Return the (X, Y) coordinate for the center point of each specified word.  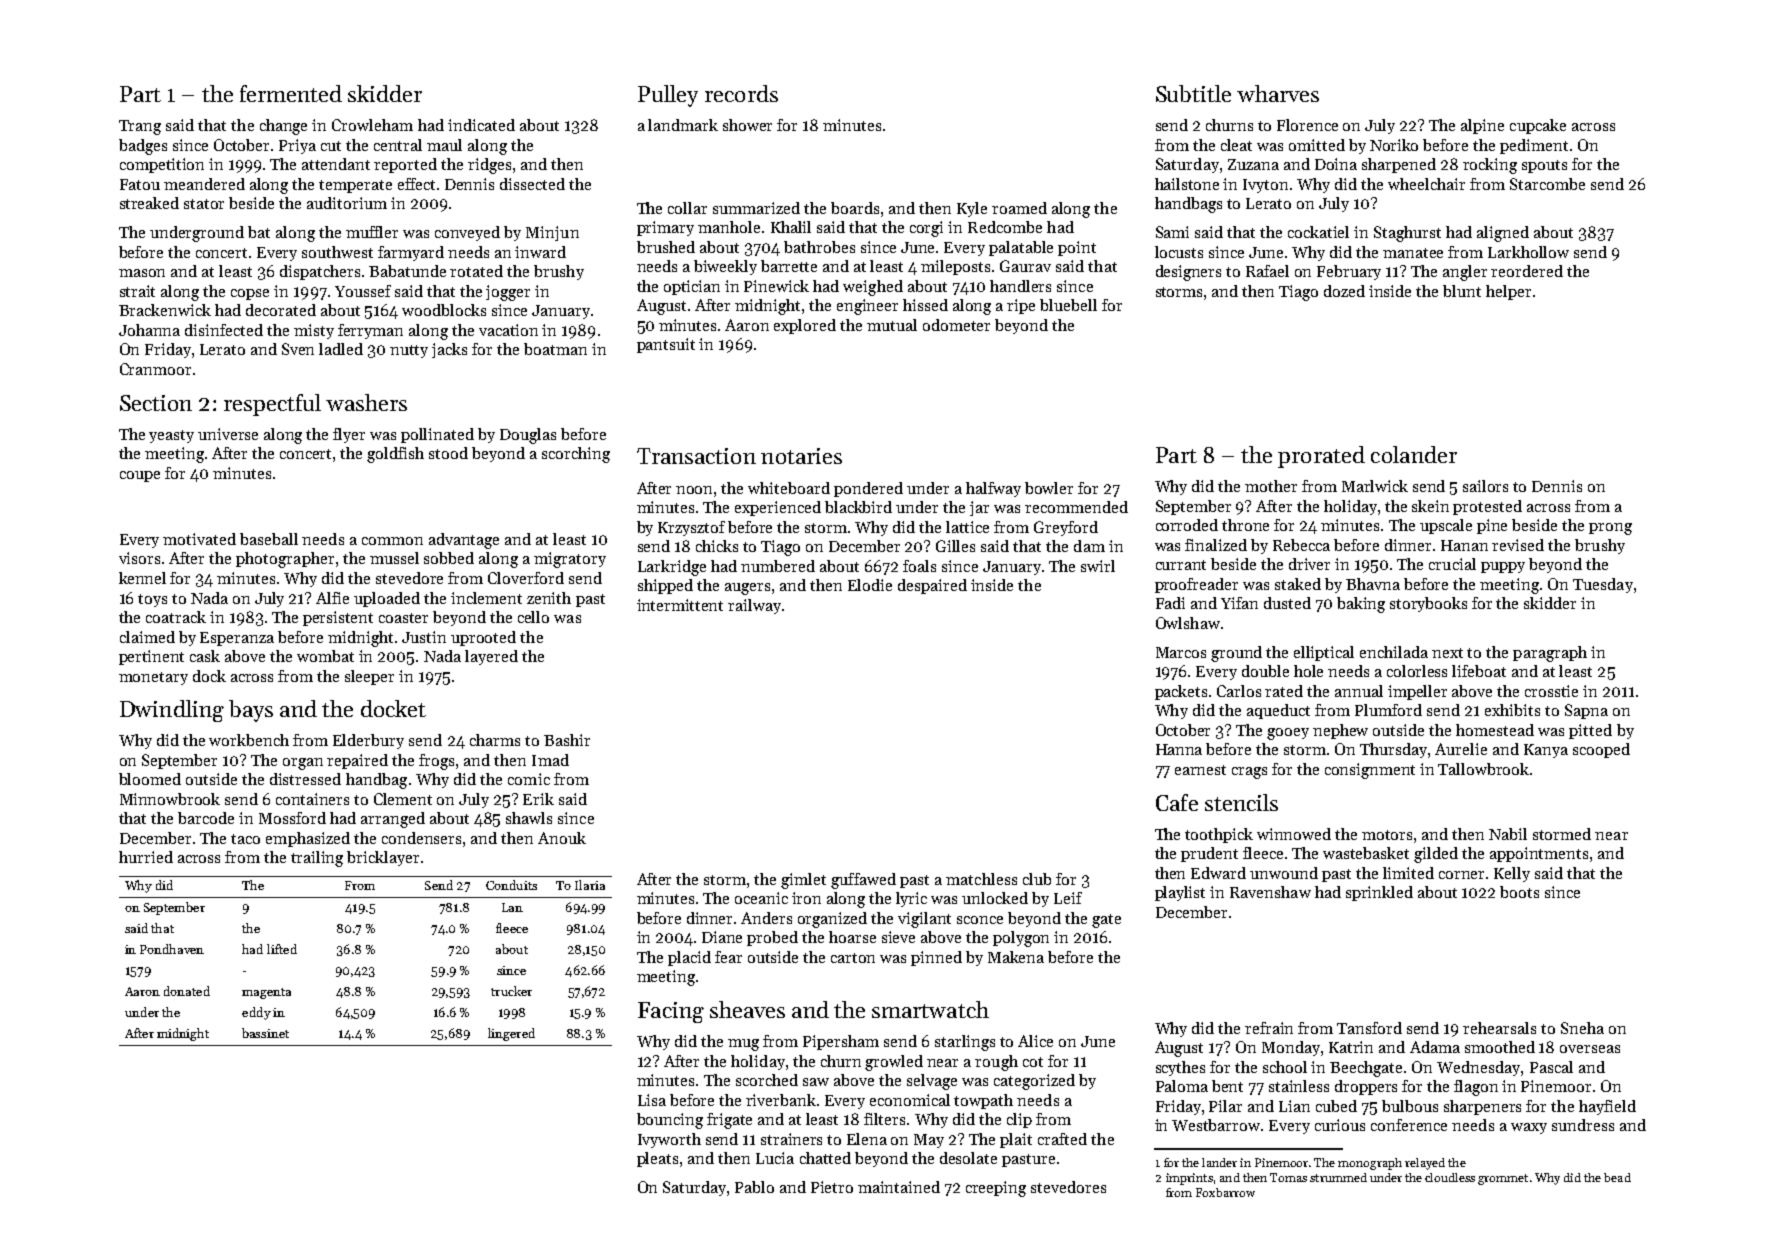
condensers (421, 838)
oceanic (761, 898)
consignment (1370, 771)
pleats (657, 1159)
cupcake (1538, 126)
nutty (409, 351)
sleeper (369, 677)
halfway (993, 489)
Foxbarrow (1225, 1192)
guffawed (863, 881)
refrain (1269, 1028)
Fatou (140, 184)
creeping (996, 1189)
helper (1508, 292)
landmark (683, 125)
